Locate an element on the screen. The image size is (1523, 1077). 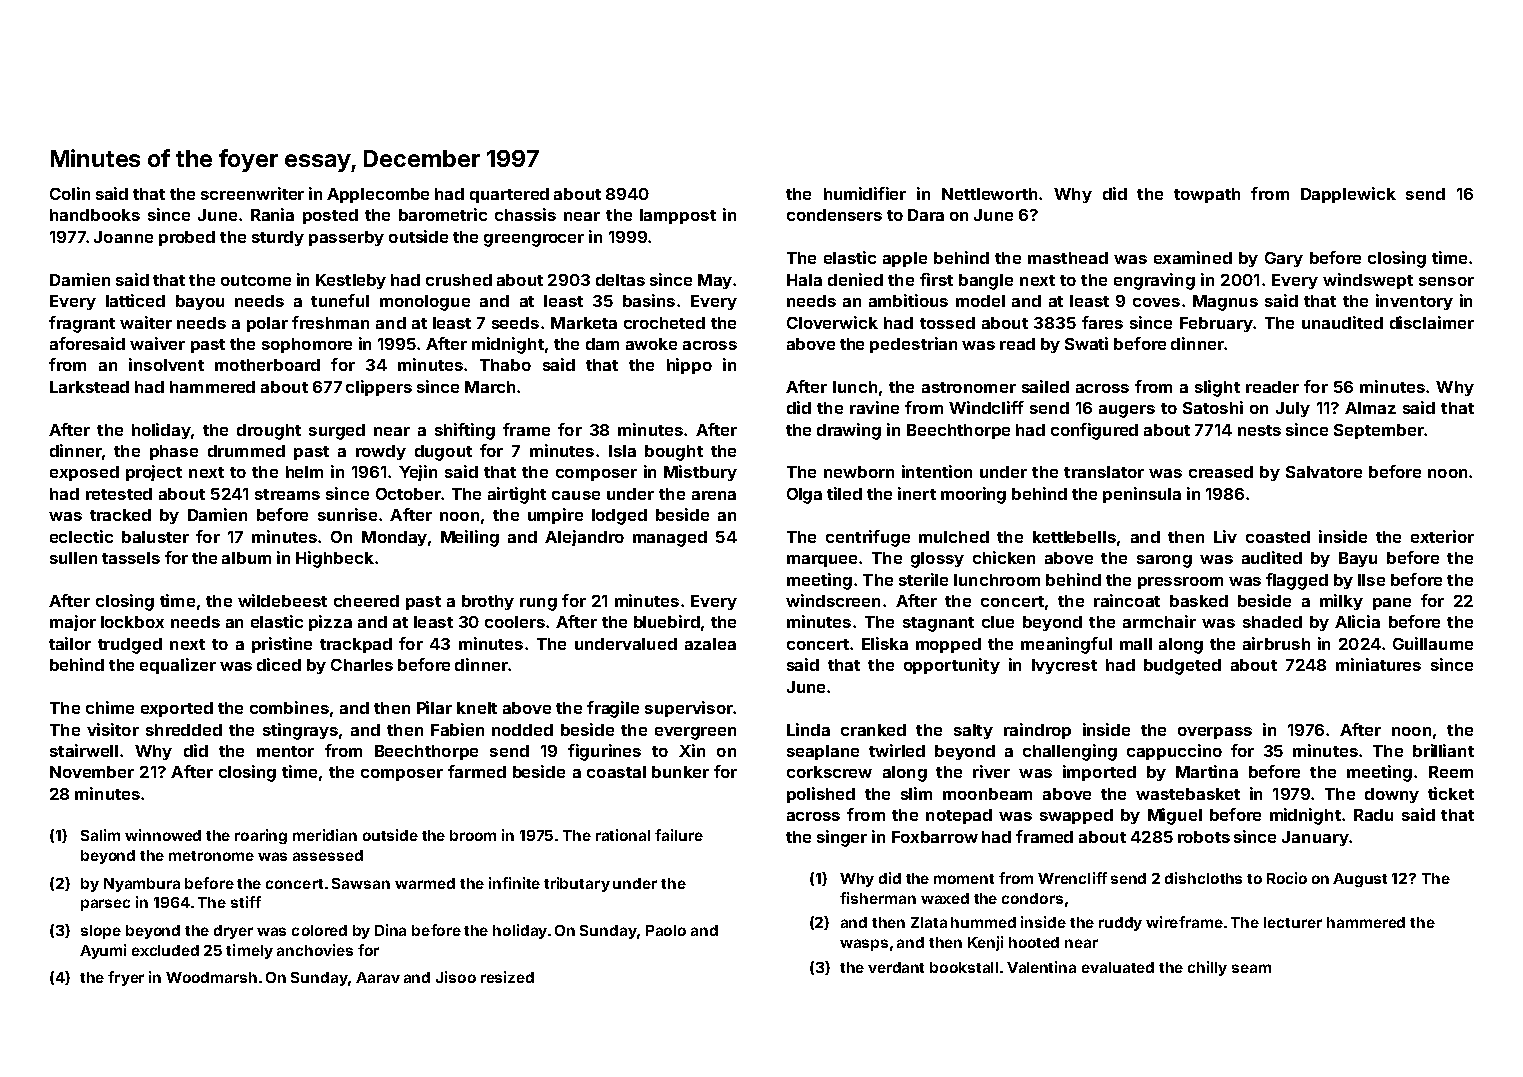
surged is located at coordinates (337, 432).
